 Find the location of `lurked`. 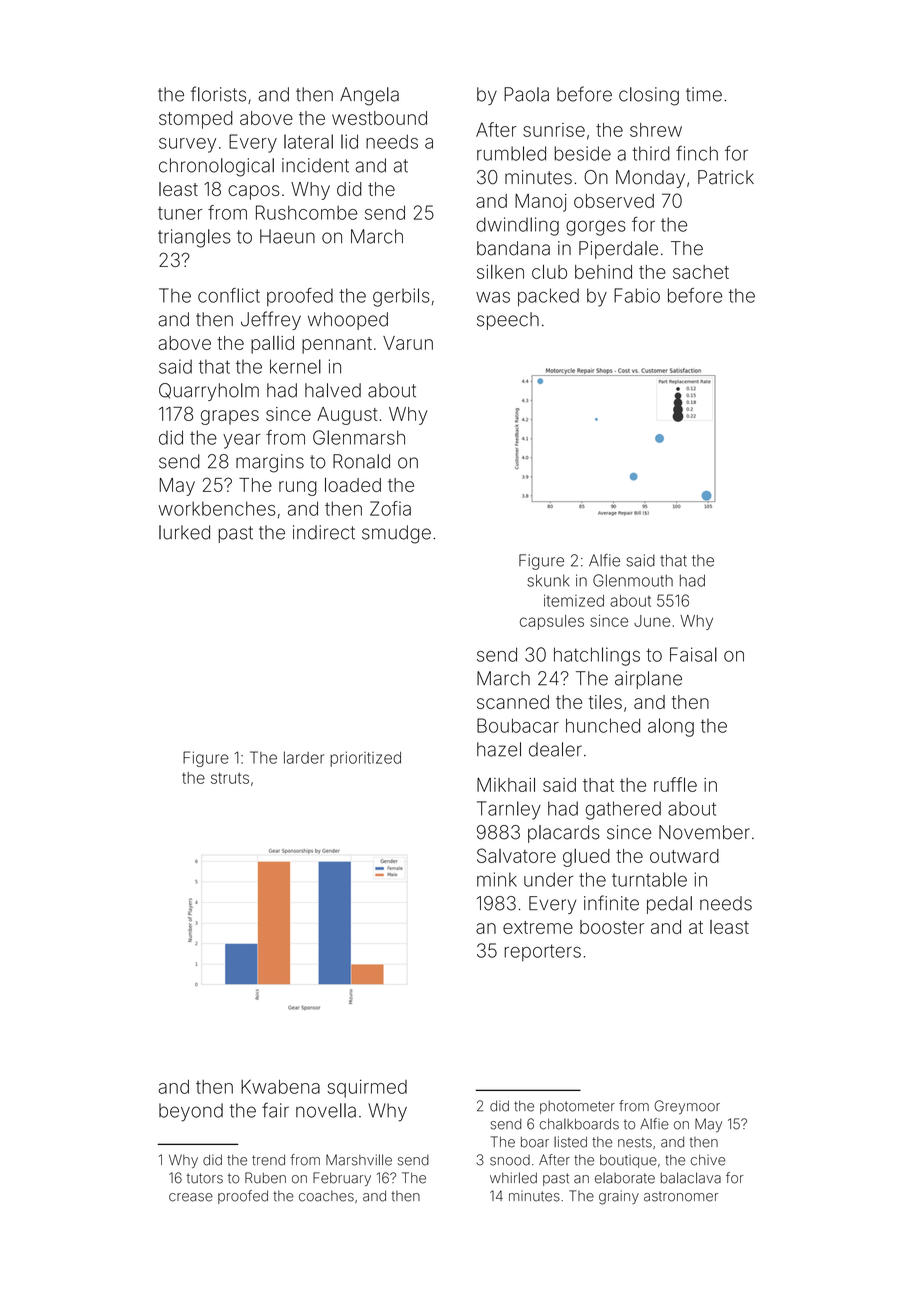

lurked is located at coordinates (184, 532).
